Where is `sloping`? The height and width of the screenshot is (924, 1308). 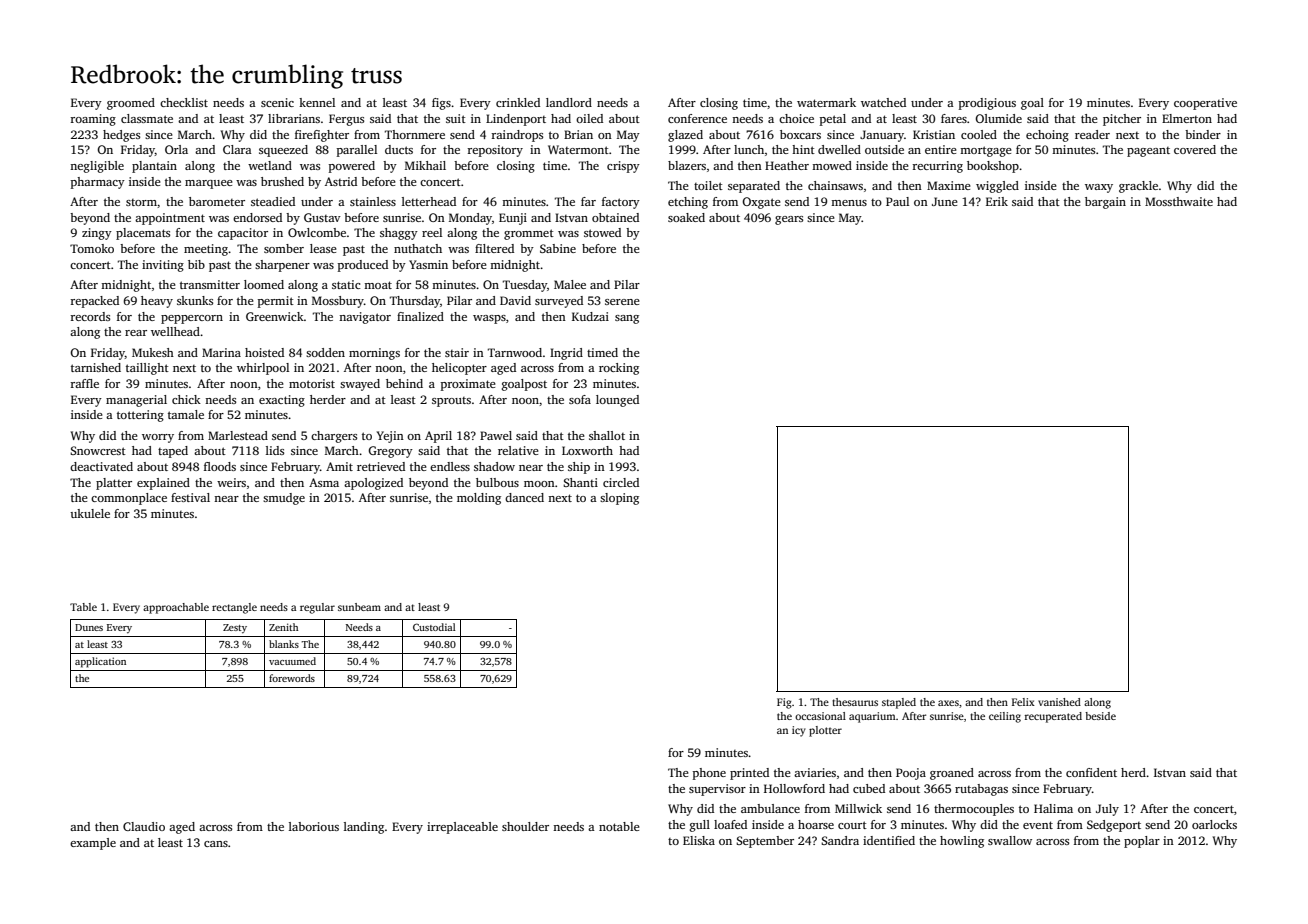 sloping is located at coordinates (619, 499).
